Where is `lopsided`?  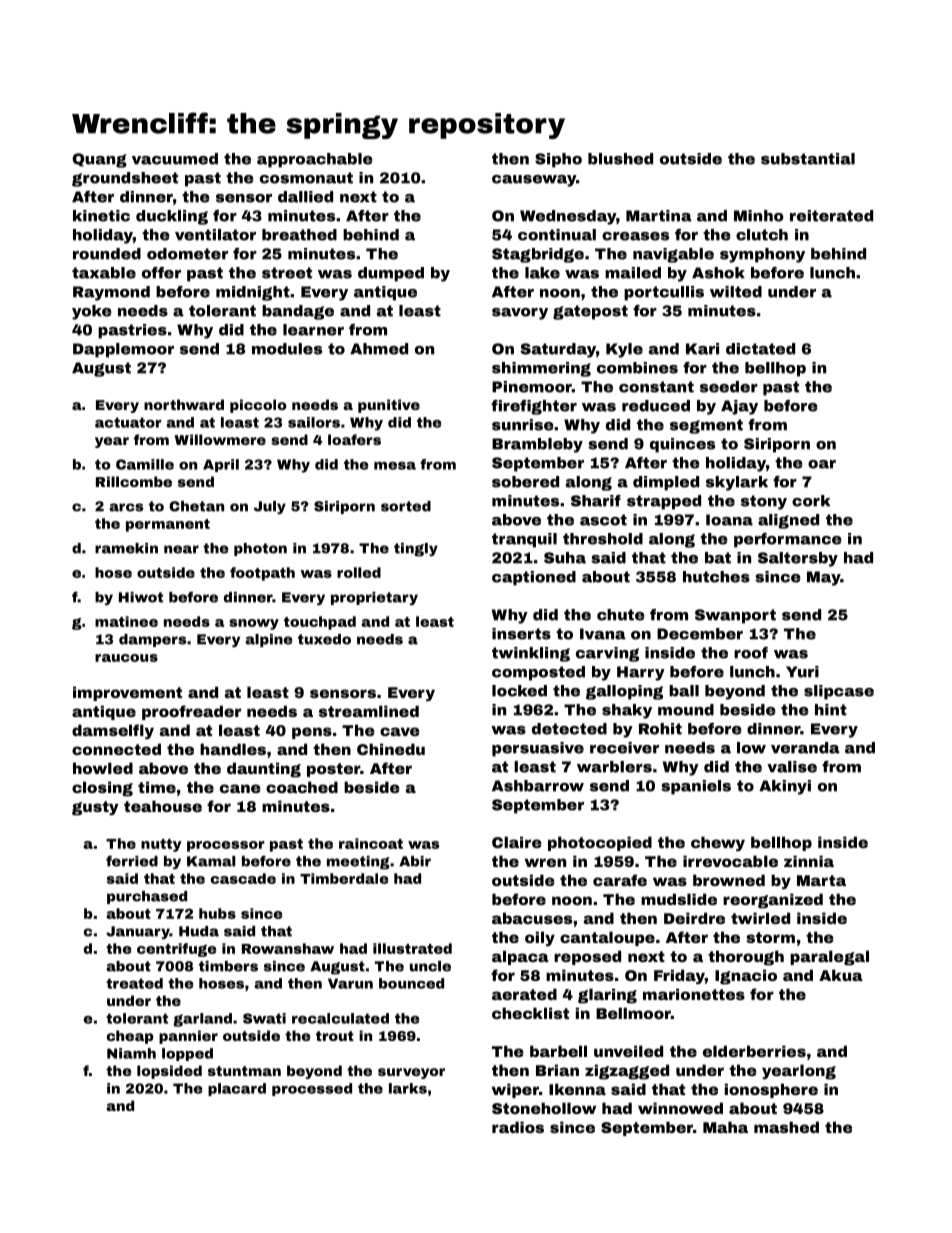 lopsided is located at coordinates (169, 1072).
